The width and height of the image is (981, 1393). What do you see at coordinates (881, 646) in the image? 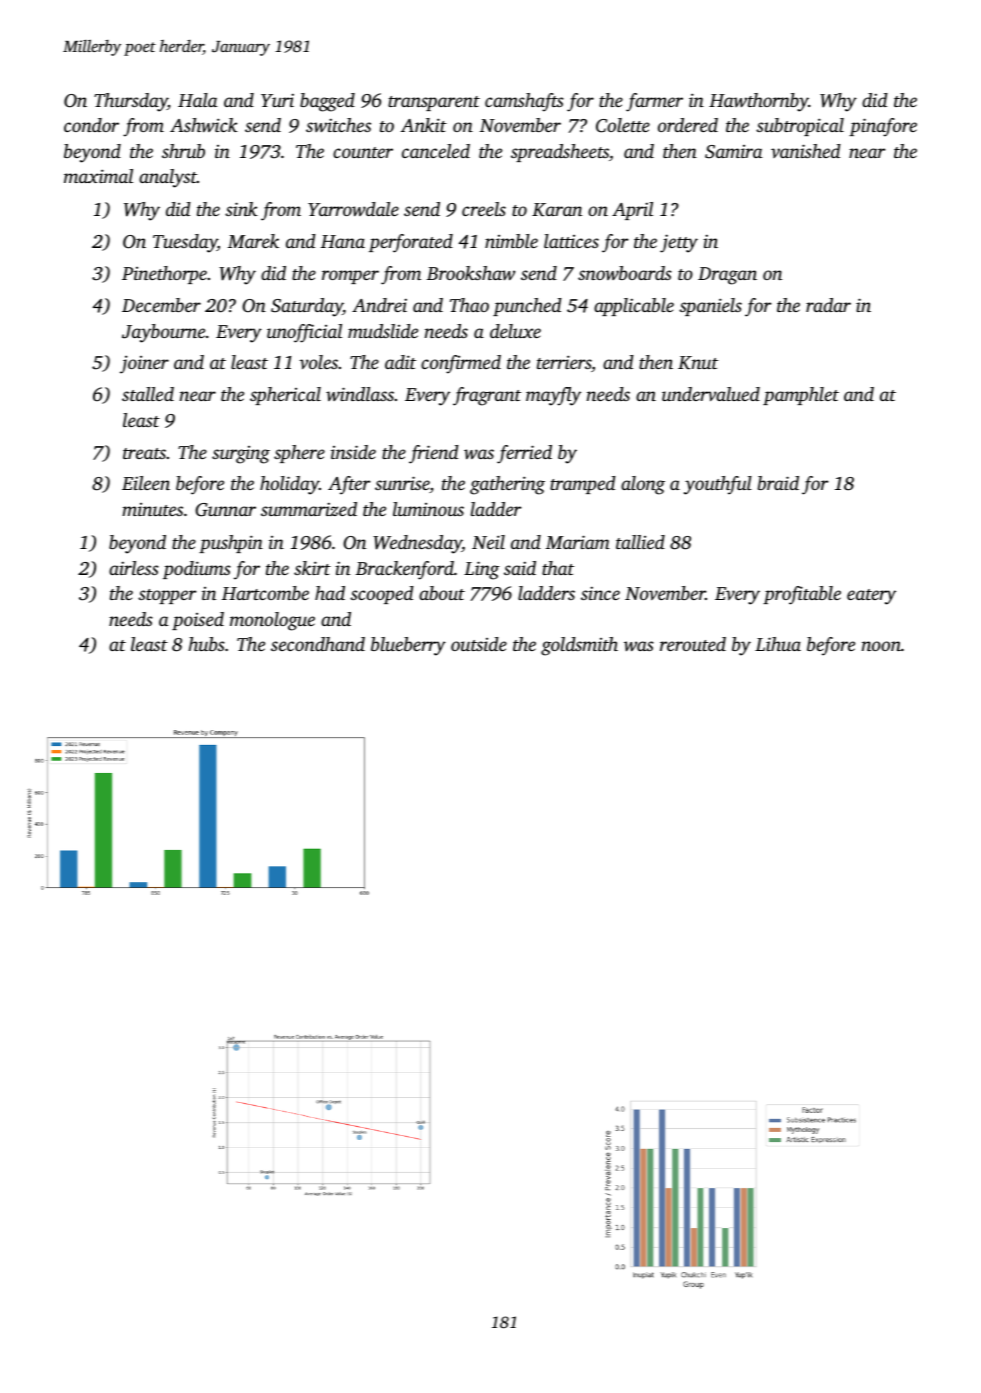
I see `noon` at bounding box center [881, 646].
